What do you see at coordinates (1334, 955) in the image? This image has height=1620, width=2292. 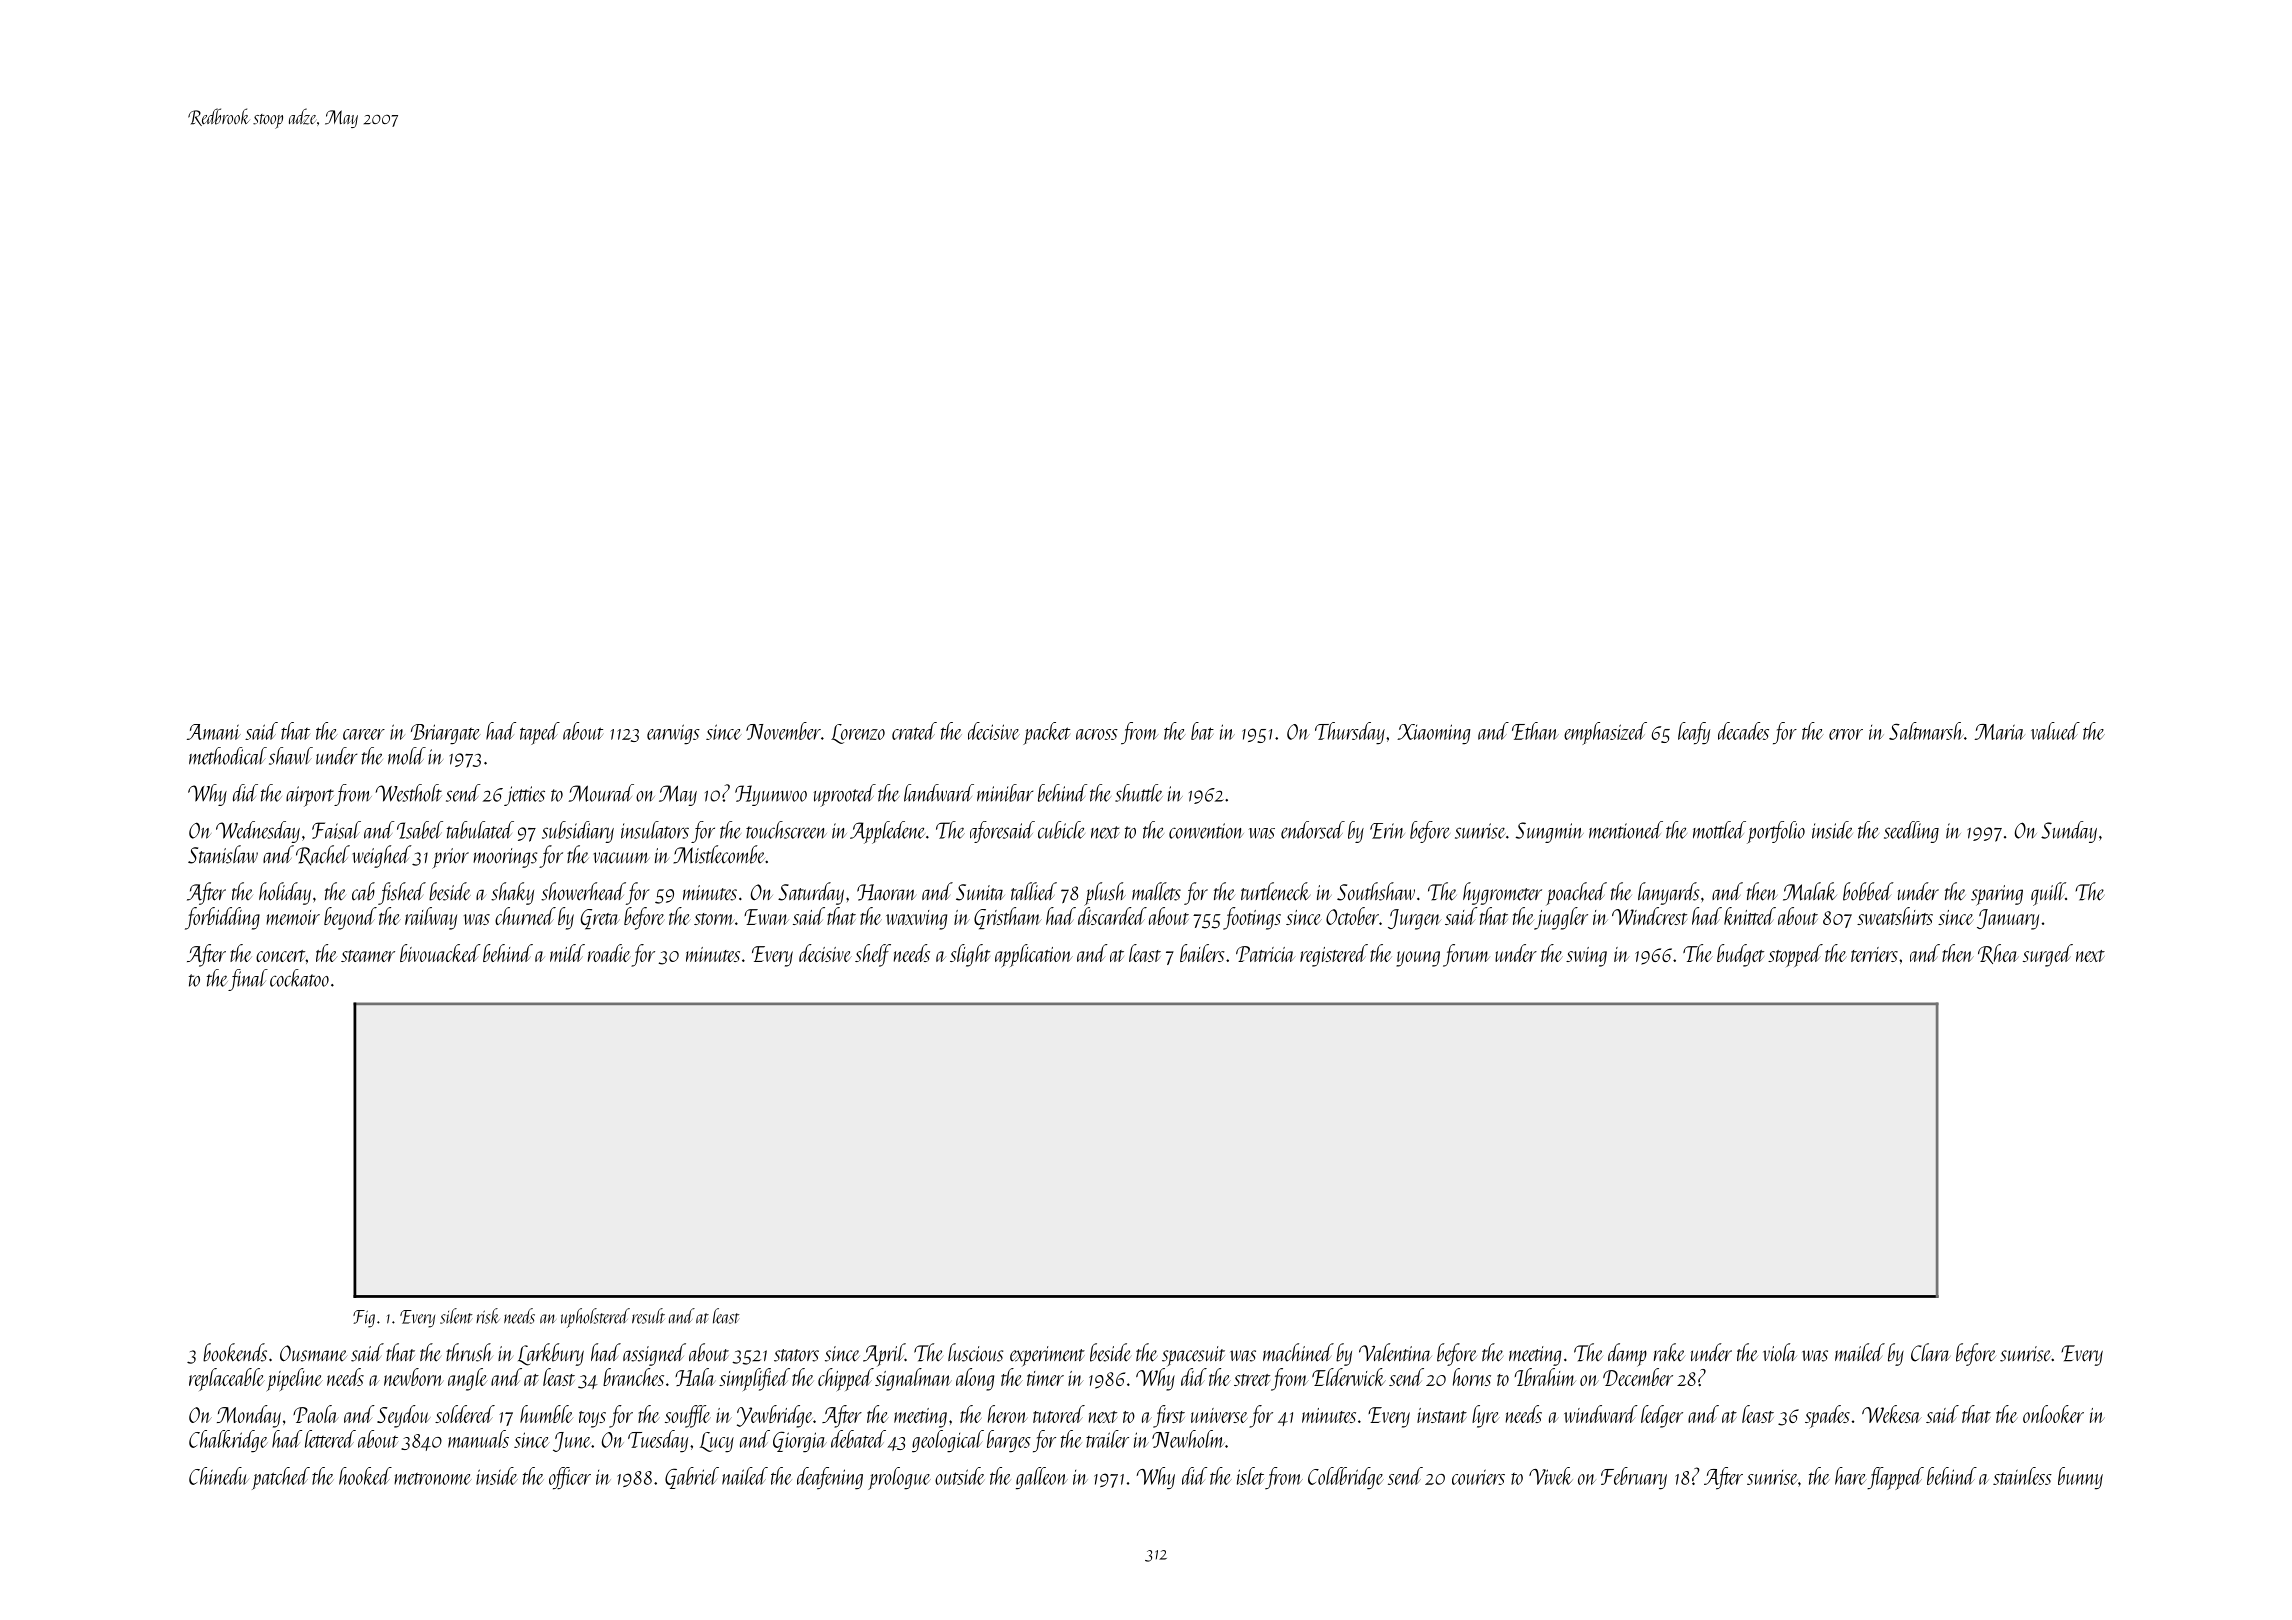 I see `registered` at bounding box center [1334, 955].
